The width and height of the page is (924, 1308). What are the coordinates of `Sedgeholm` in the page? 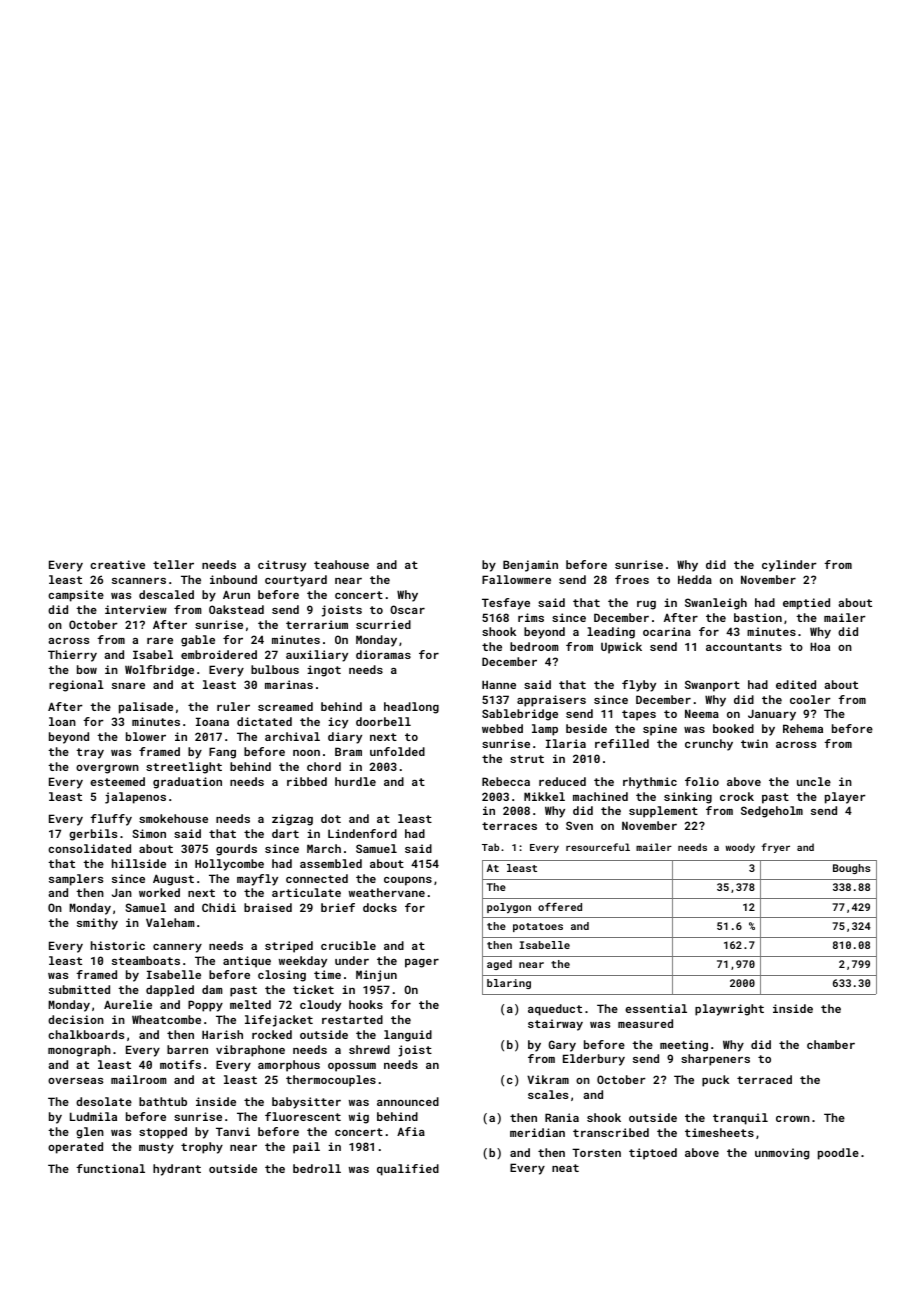 It's located at (772, 812).
